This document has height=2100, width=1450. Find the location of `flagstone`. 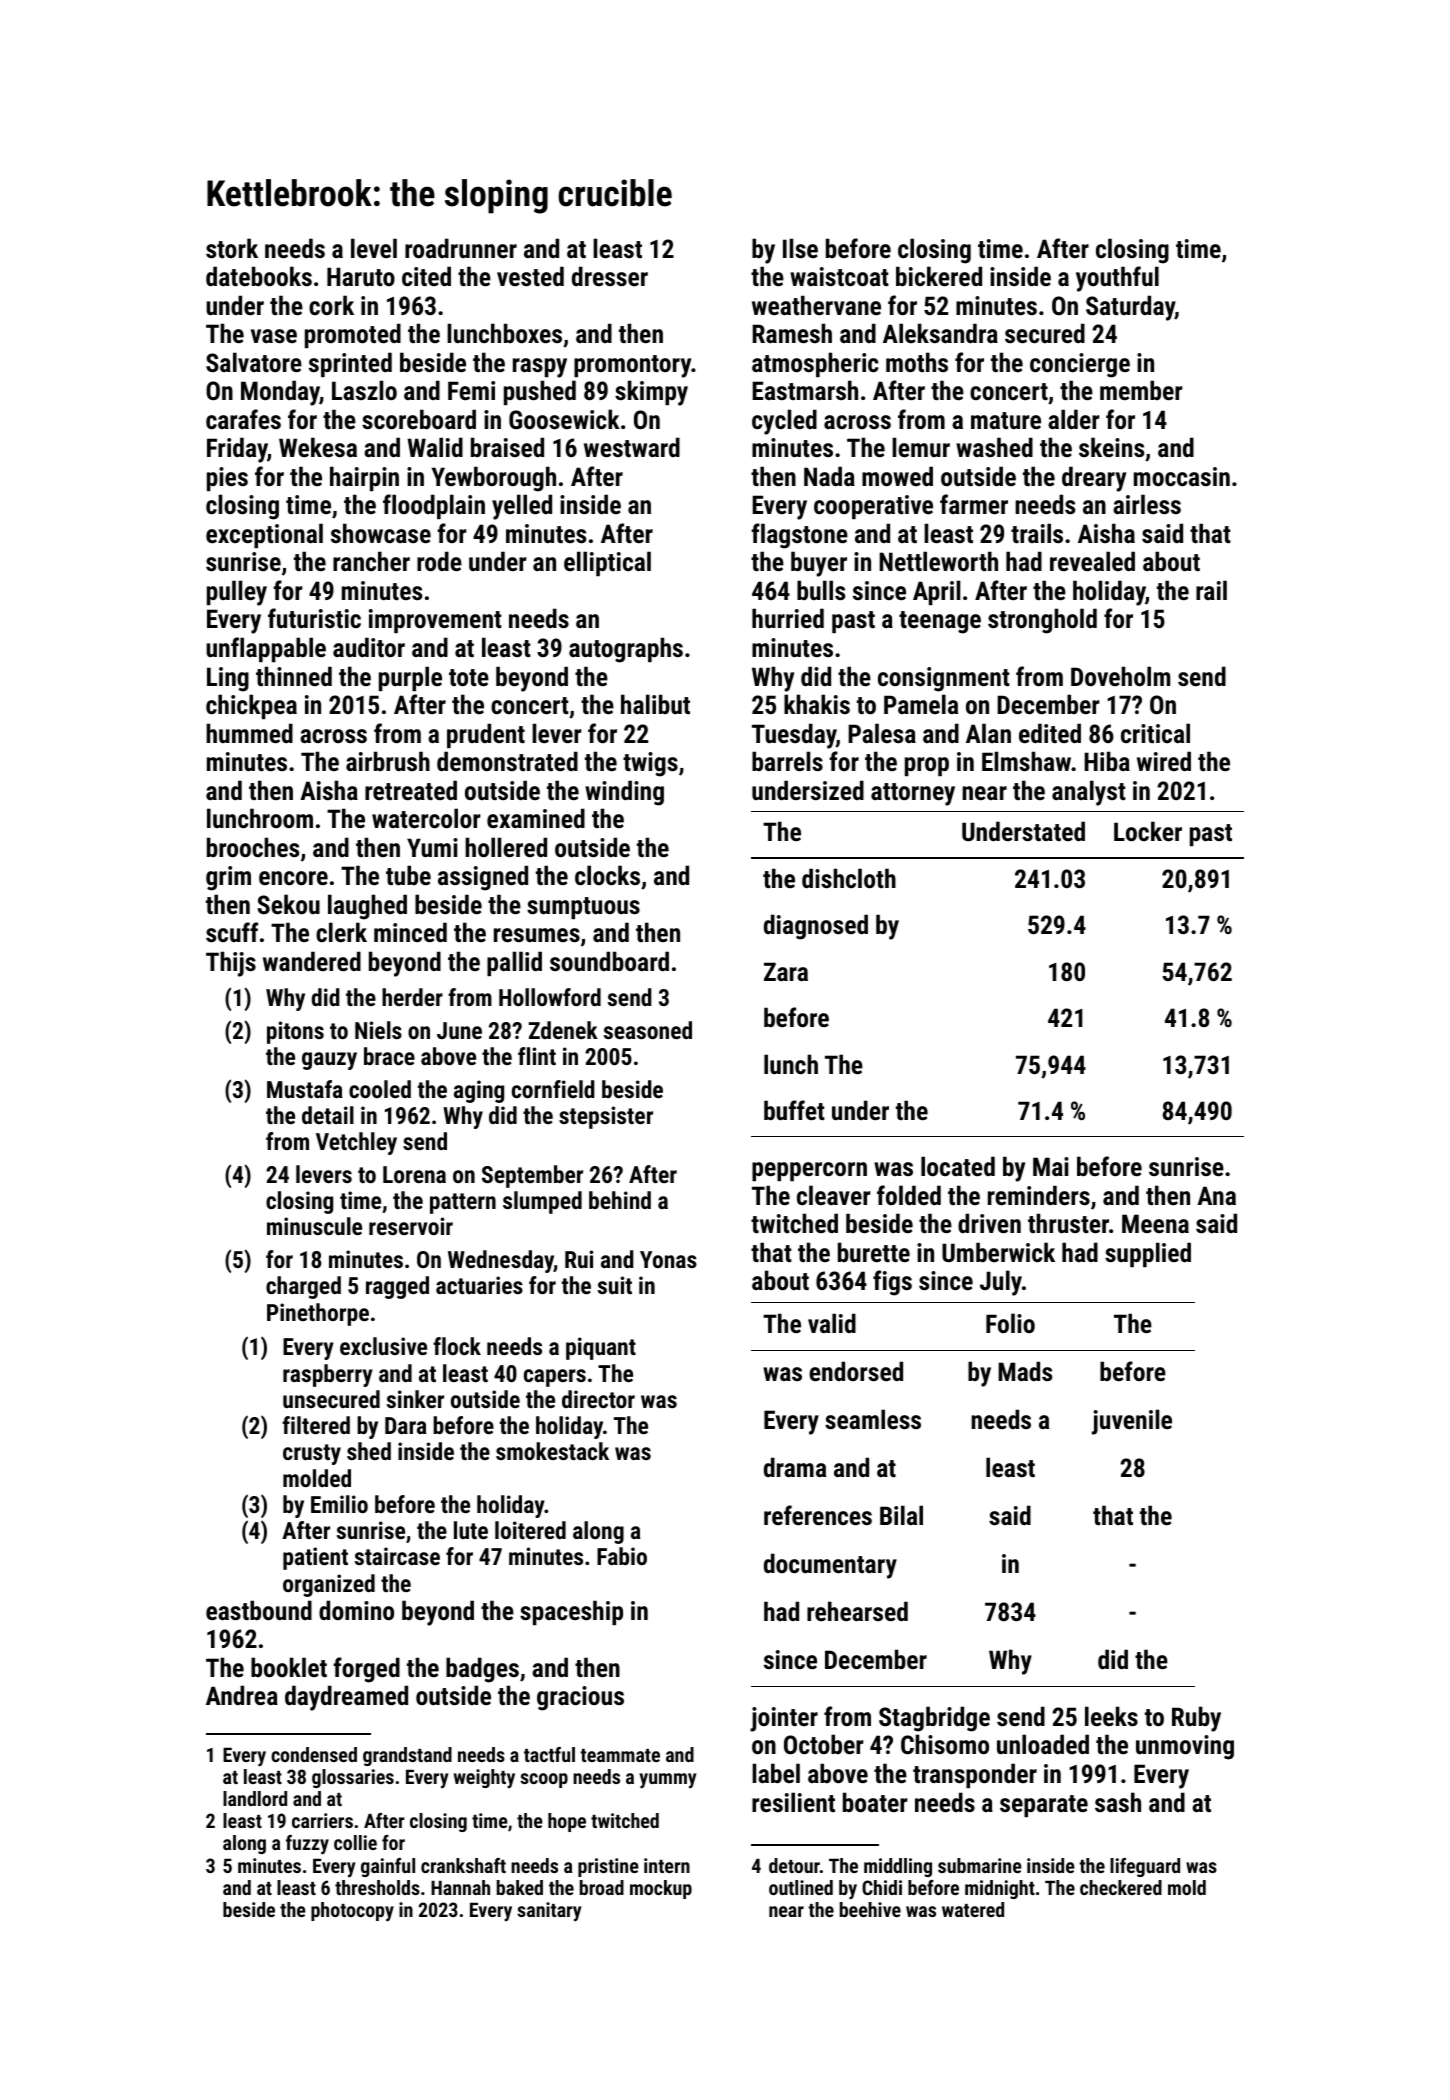

flagstone is located at coordinates (799, 536).
